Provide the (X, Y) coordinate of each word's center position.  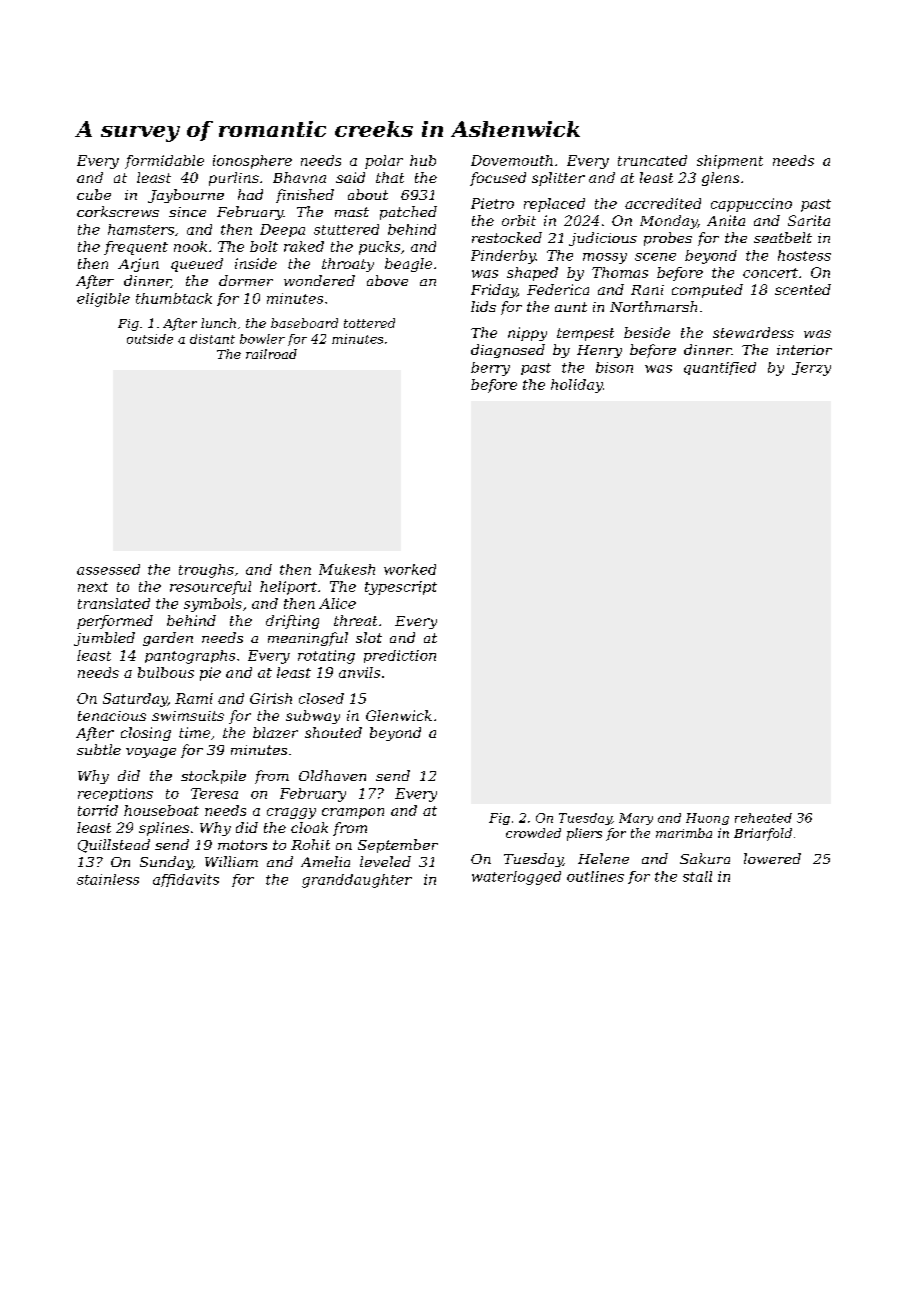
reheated (763, 818)
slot (369, 637)
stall (697, 876)
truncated (652, 160)
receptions (115, 794)
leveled (385, 861)
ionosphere (252, 162)
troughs (206, 571)
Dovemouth (512, 160)
